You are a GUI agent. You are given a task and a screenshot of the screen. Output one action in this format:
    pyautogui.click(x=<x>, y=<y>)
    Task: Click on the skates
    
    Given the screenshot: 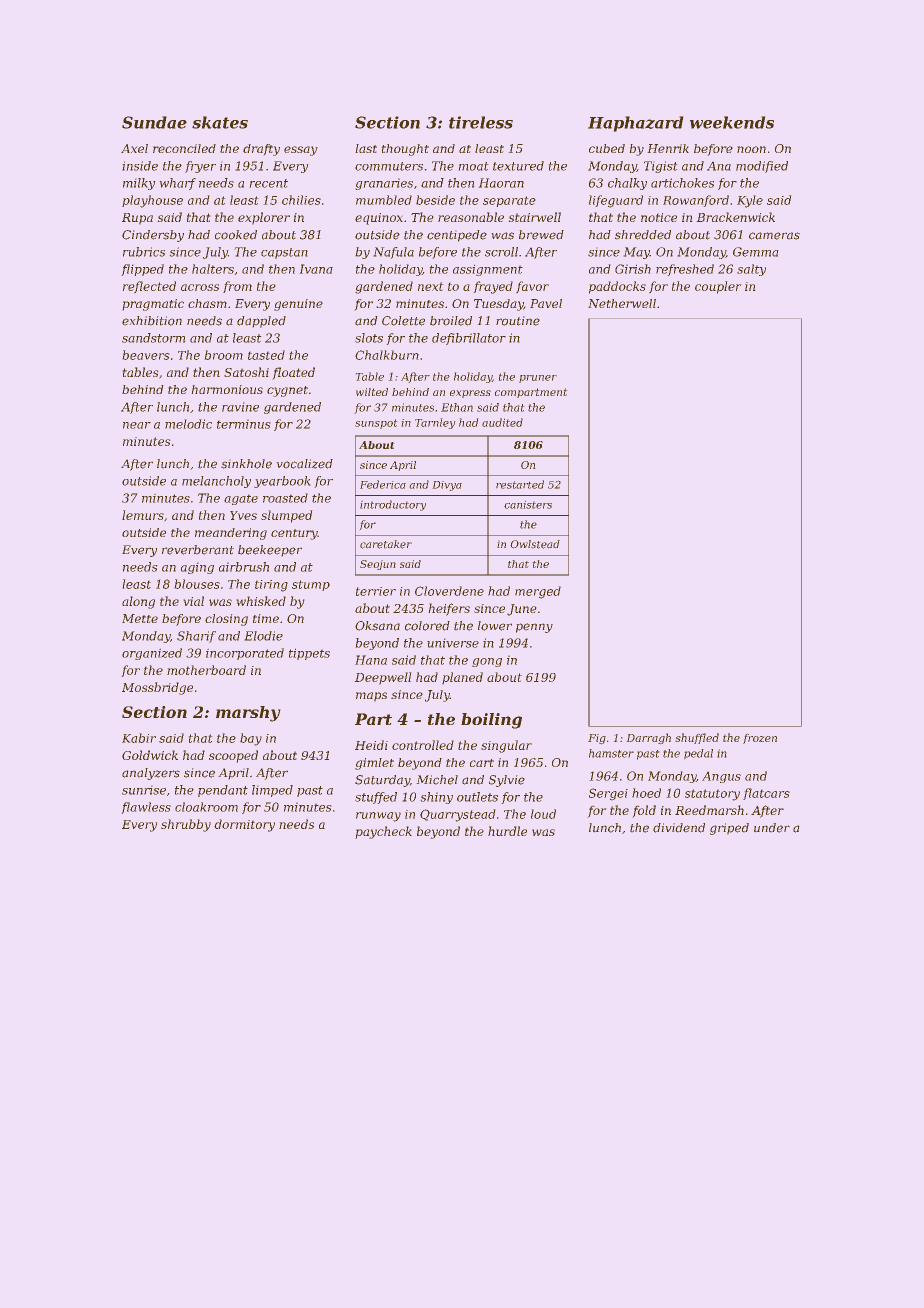 What is the action you would take?
    pyautogui.click(x=220, y=122)
